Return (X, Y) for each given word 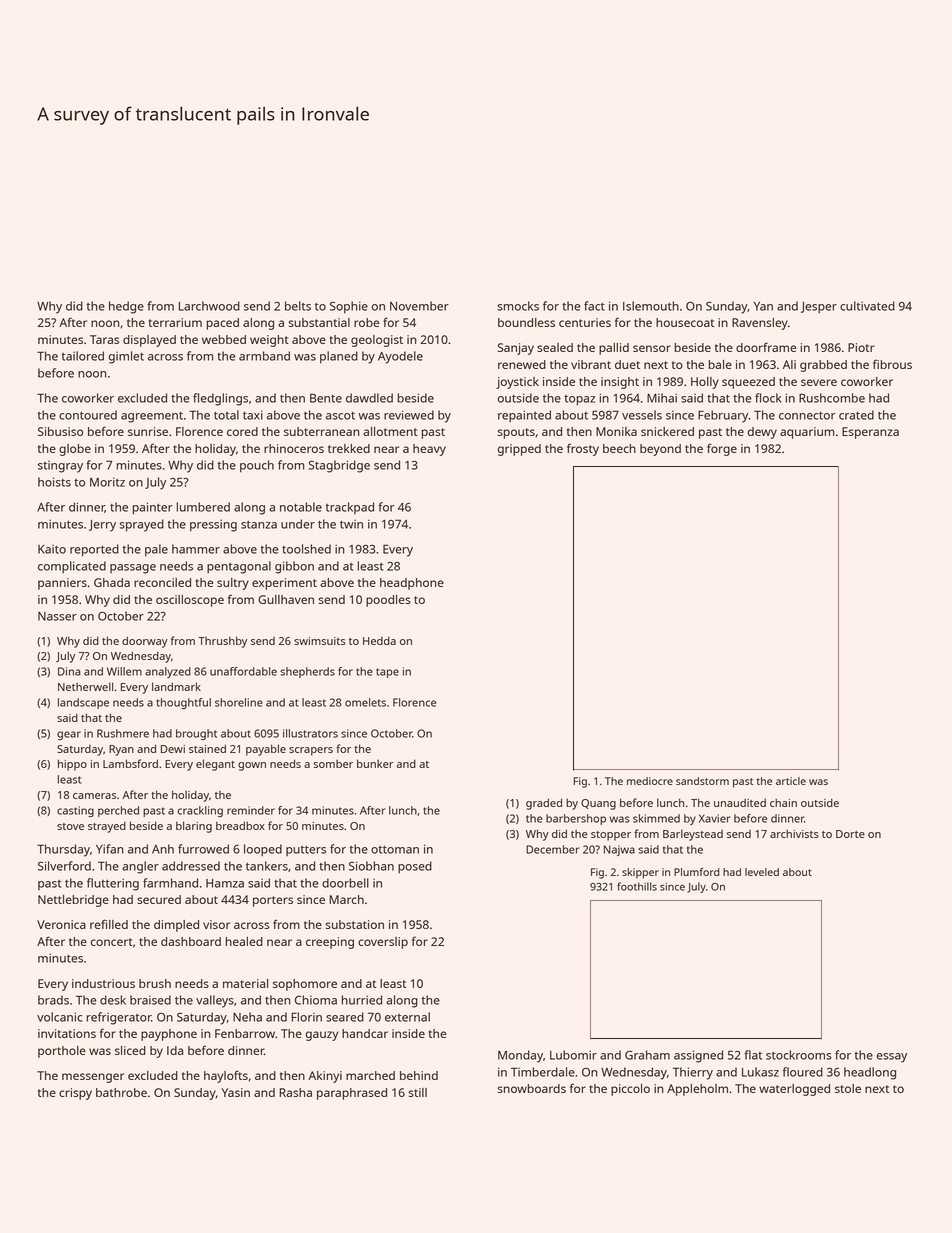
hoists (54, 482)
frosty (583, 449)
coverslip (383, 943)
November (419, 306)
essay (892, 1058)
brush (155, 983)
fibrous (892, 364)
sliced (130, 1050)
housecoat (685, 322)
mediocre (650, 781)
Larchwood (209, 306)
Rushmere (123, 733)
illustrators (310, 733)
